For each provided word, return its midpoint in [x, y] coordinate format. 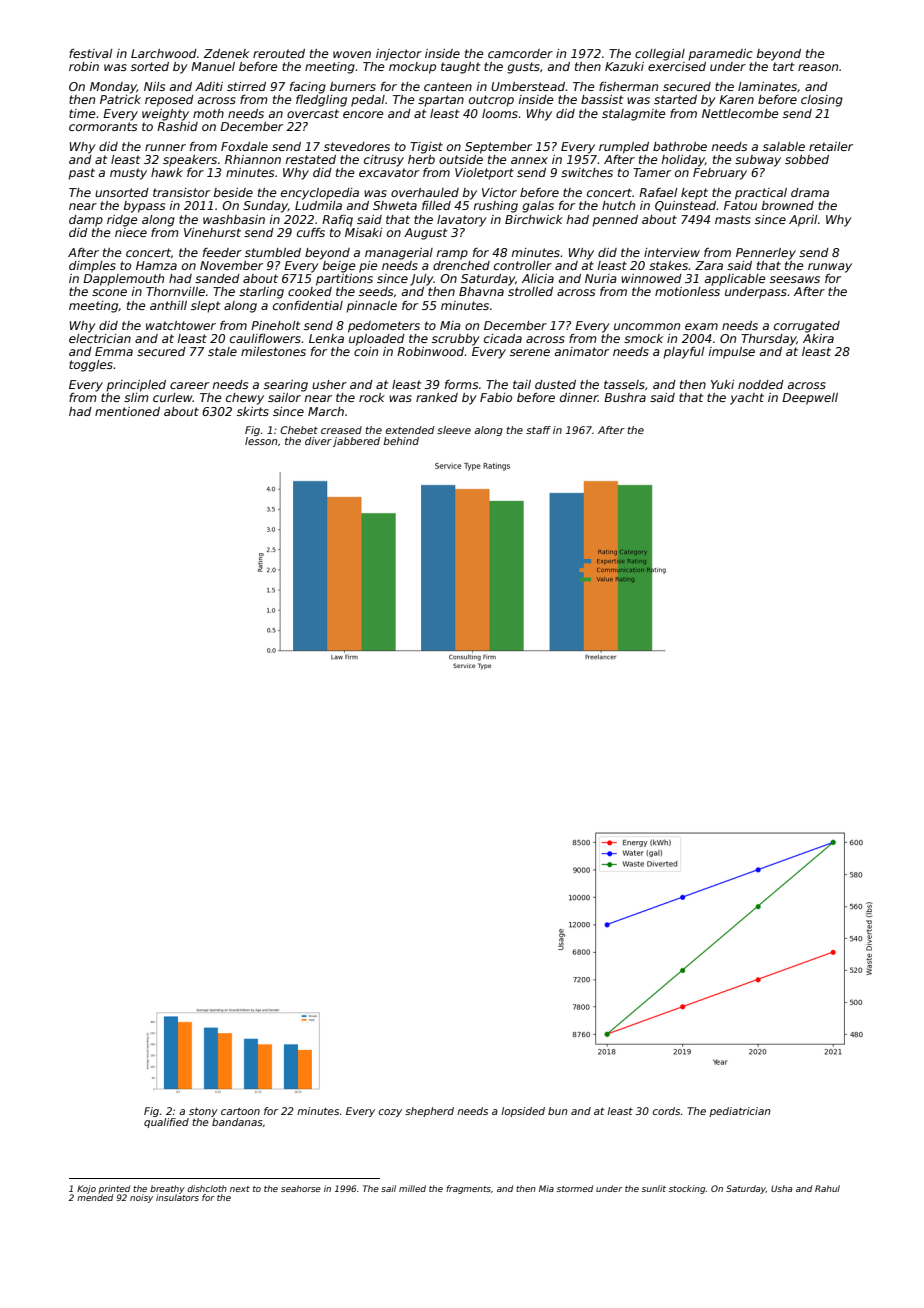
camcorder [520, 53]
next [240, 1189]
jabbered [356, 442]
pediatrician [740, 1112]
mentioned [127, 411]
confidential [308, 305]
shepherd [429, 1112]
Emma [114, 351]
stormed [575, 1188]
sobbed [807, 159]
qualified [166, 1123]
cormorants [103, 126]
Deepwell [810, 399]
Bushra [625, 397]
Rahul [827, 1188]
